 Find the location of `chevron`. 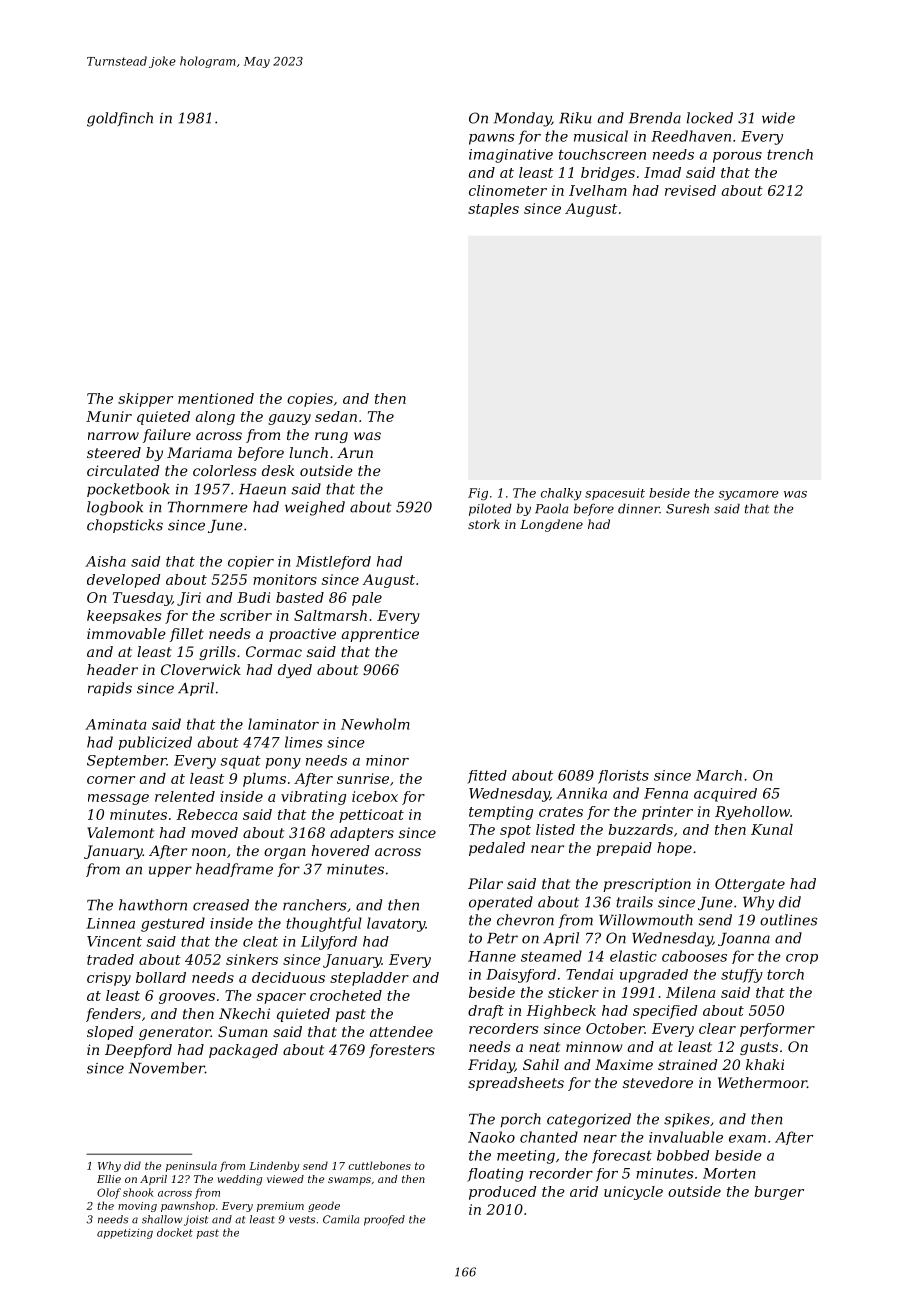

chevron is located at coordinates (525, 920).
